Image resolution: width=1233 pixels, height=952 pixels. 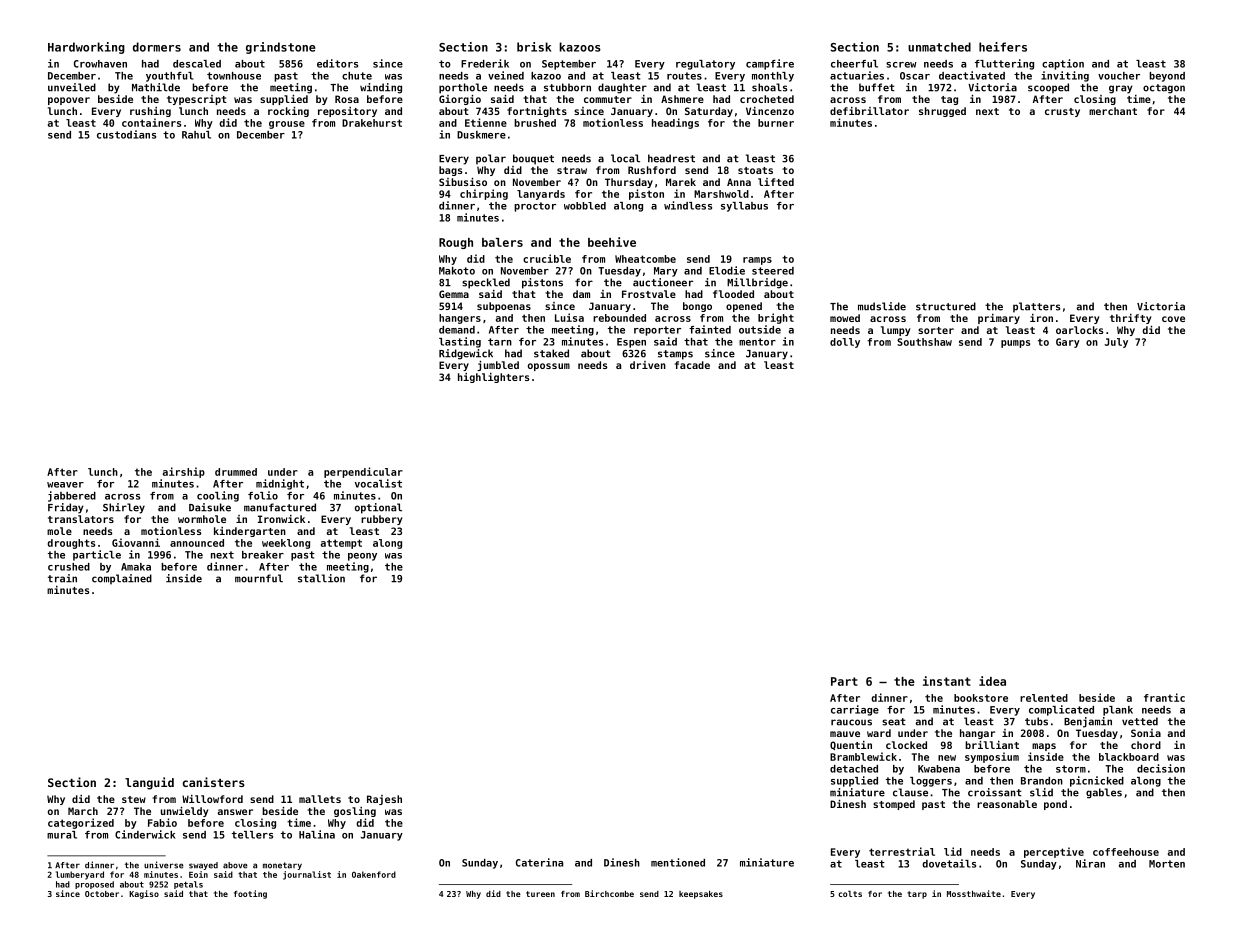 What do you see at coordinates (1164, 697) in the screenshot?
I see `frantic` at bounding box center [1164, 697].
